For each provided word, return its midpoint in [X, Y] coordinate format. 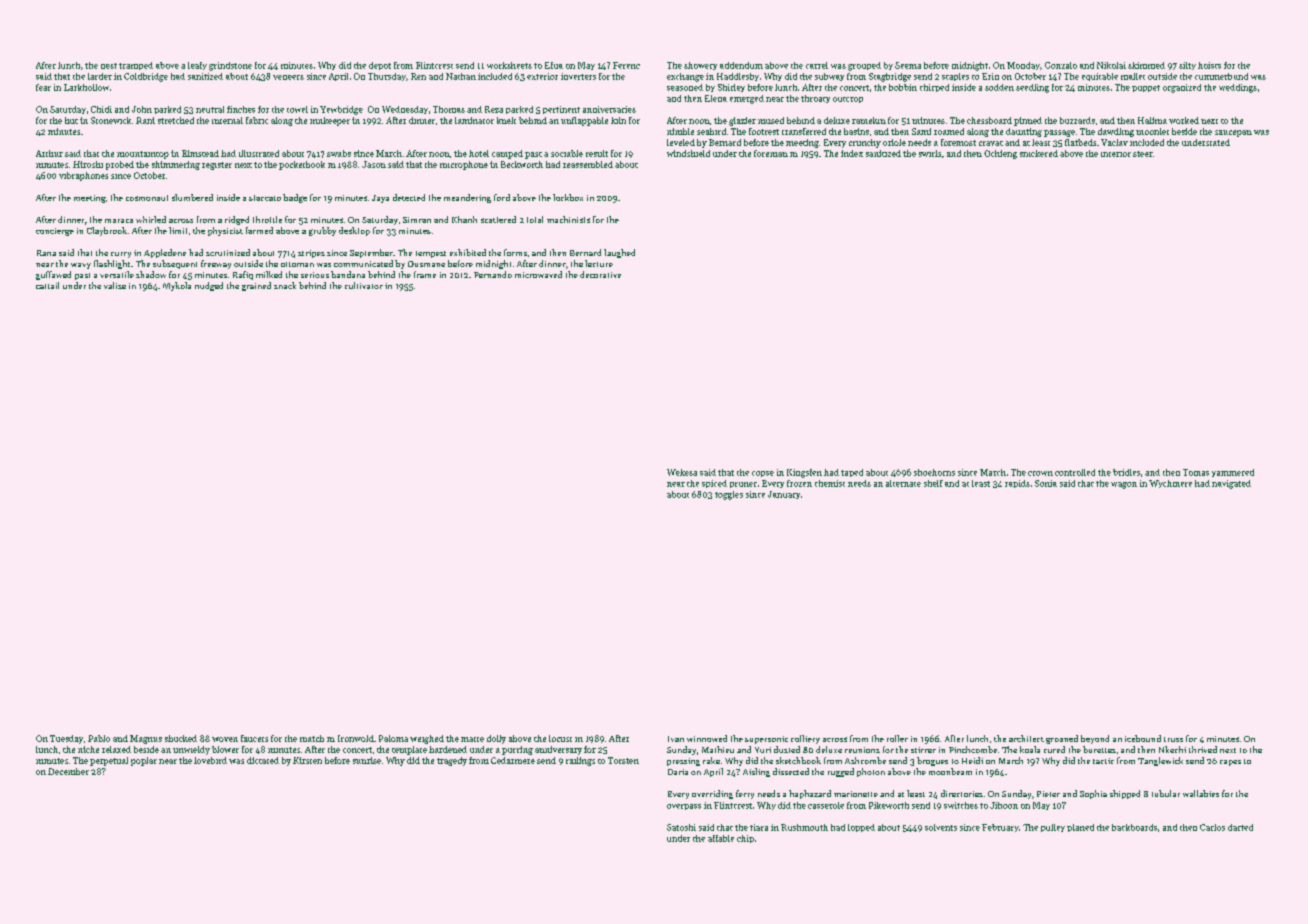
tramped [136, 66]
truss [1173, 739]
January [784, 495]
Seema [908, 65]
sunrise [367, 760]
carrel [817, 65]
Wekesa [682, 472]
